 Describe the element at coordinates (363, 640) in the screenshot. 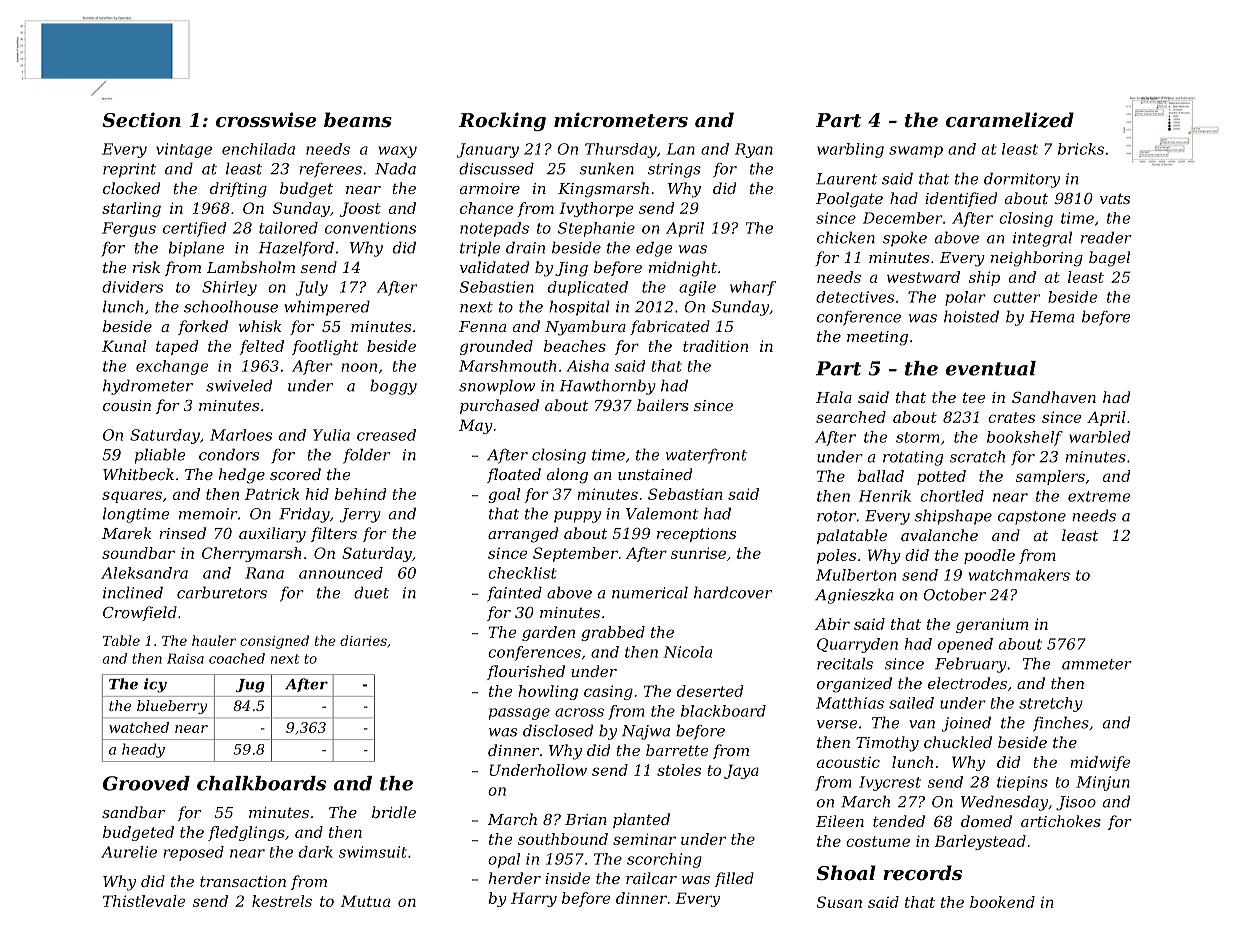

I see `diaries` at that location.
